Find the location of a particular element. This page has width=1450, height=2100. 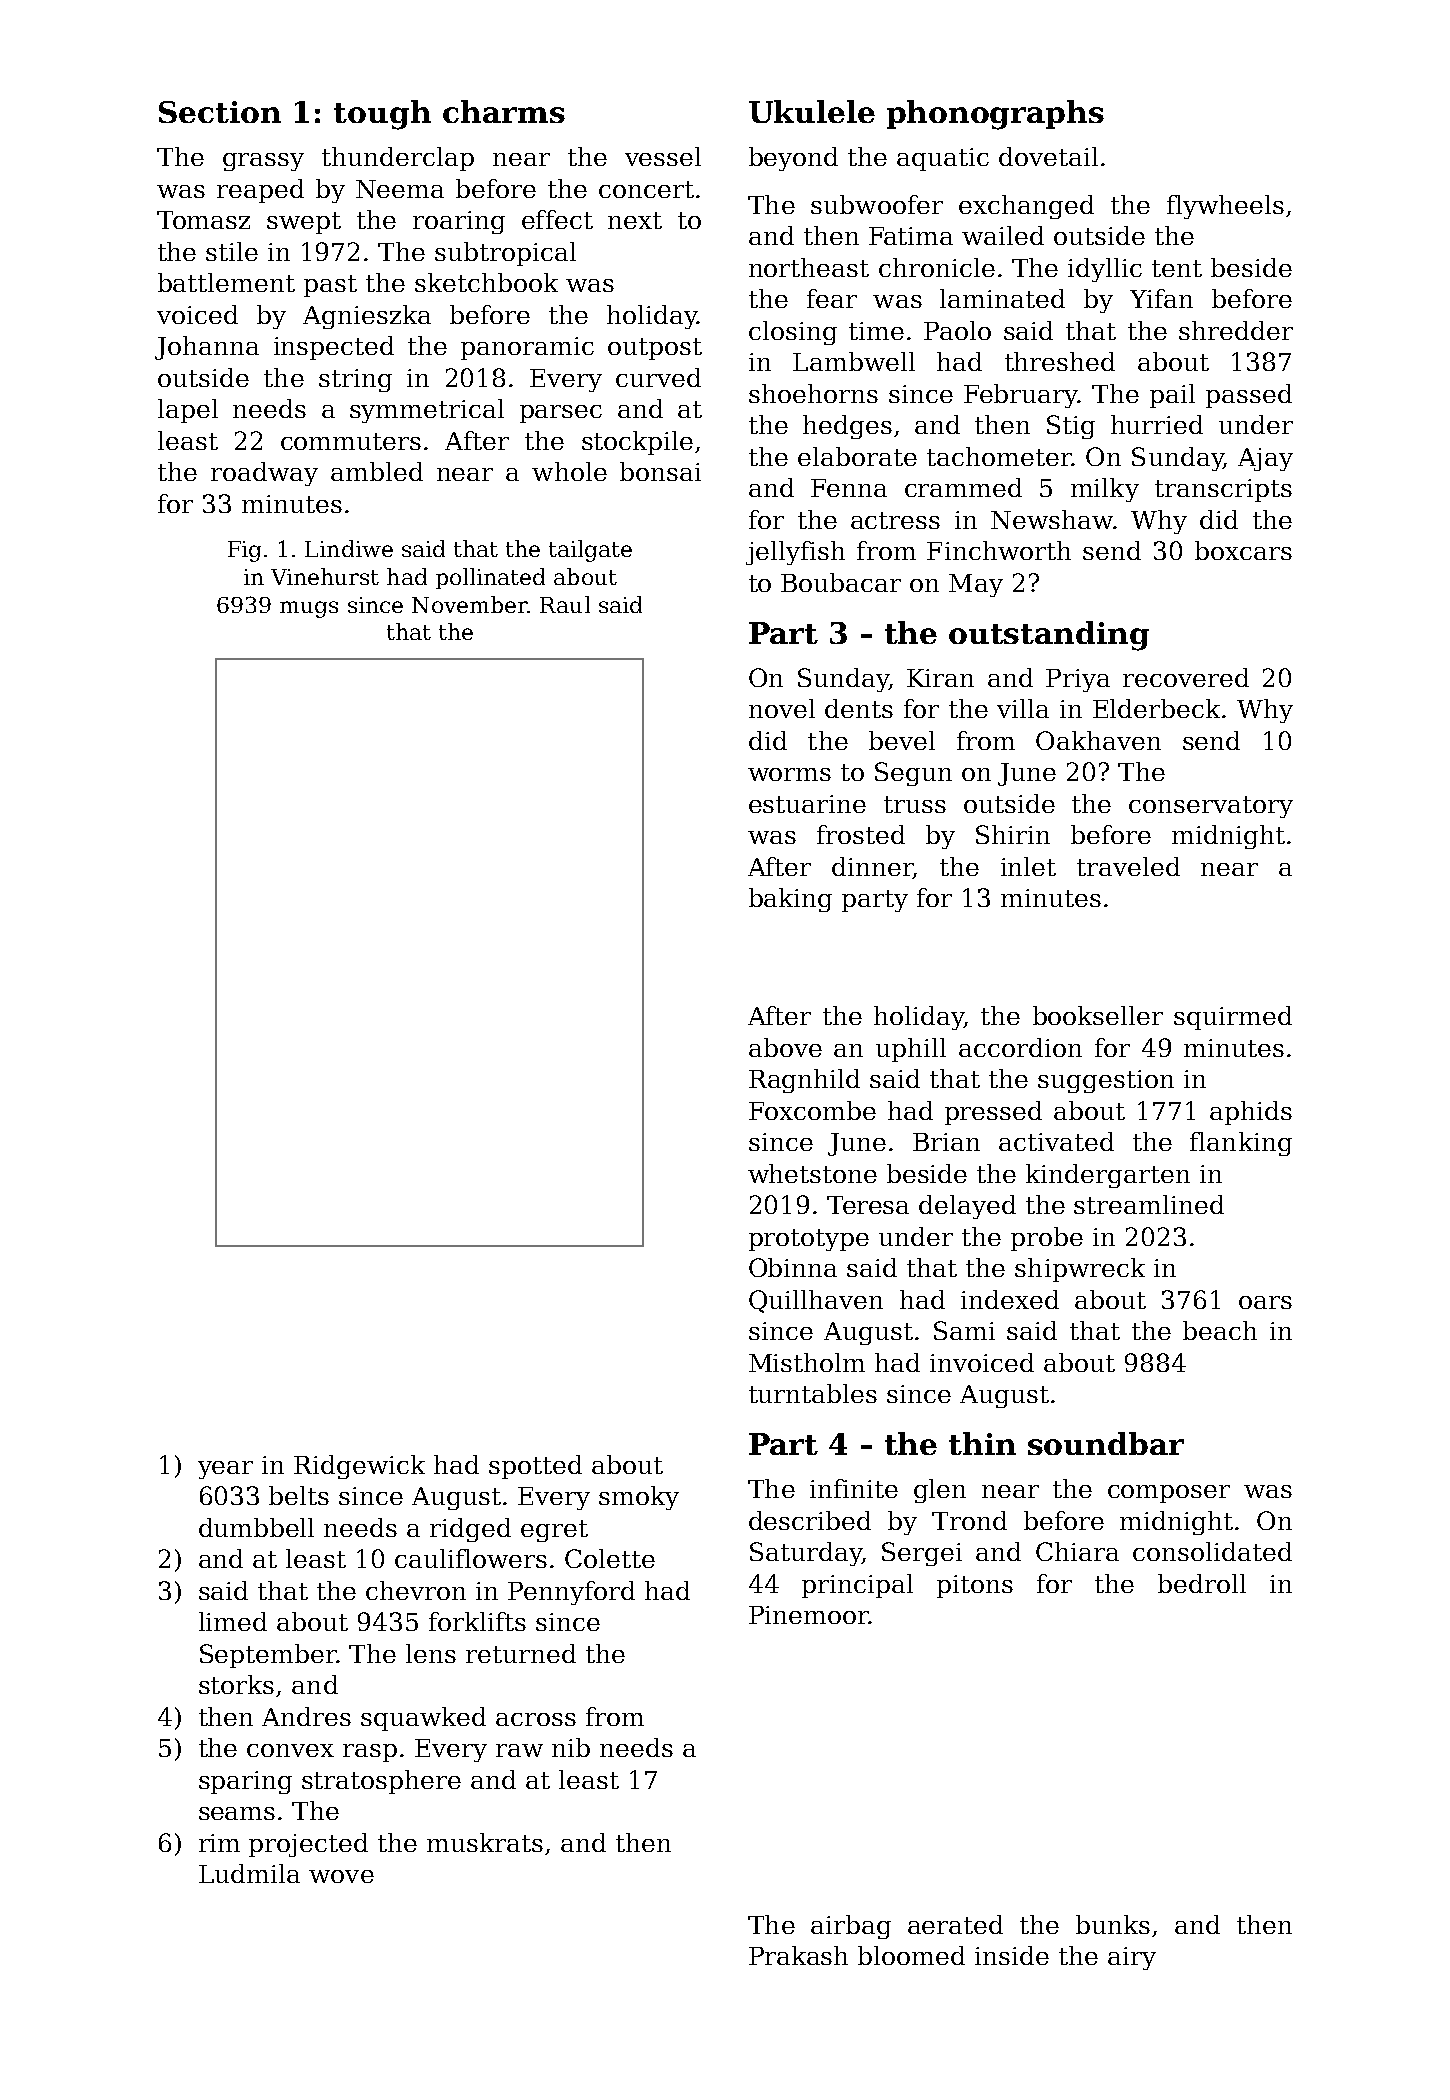

Ludmila is located at coordinates (249, 1873).
